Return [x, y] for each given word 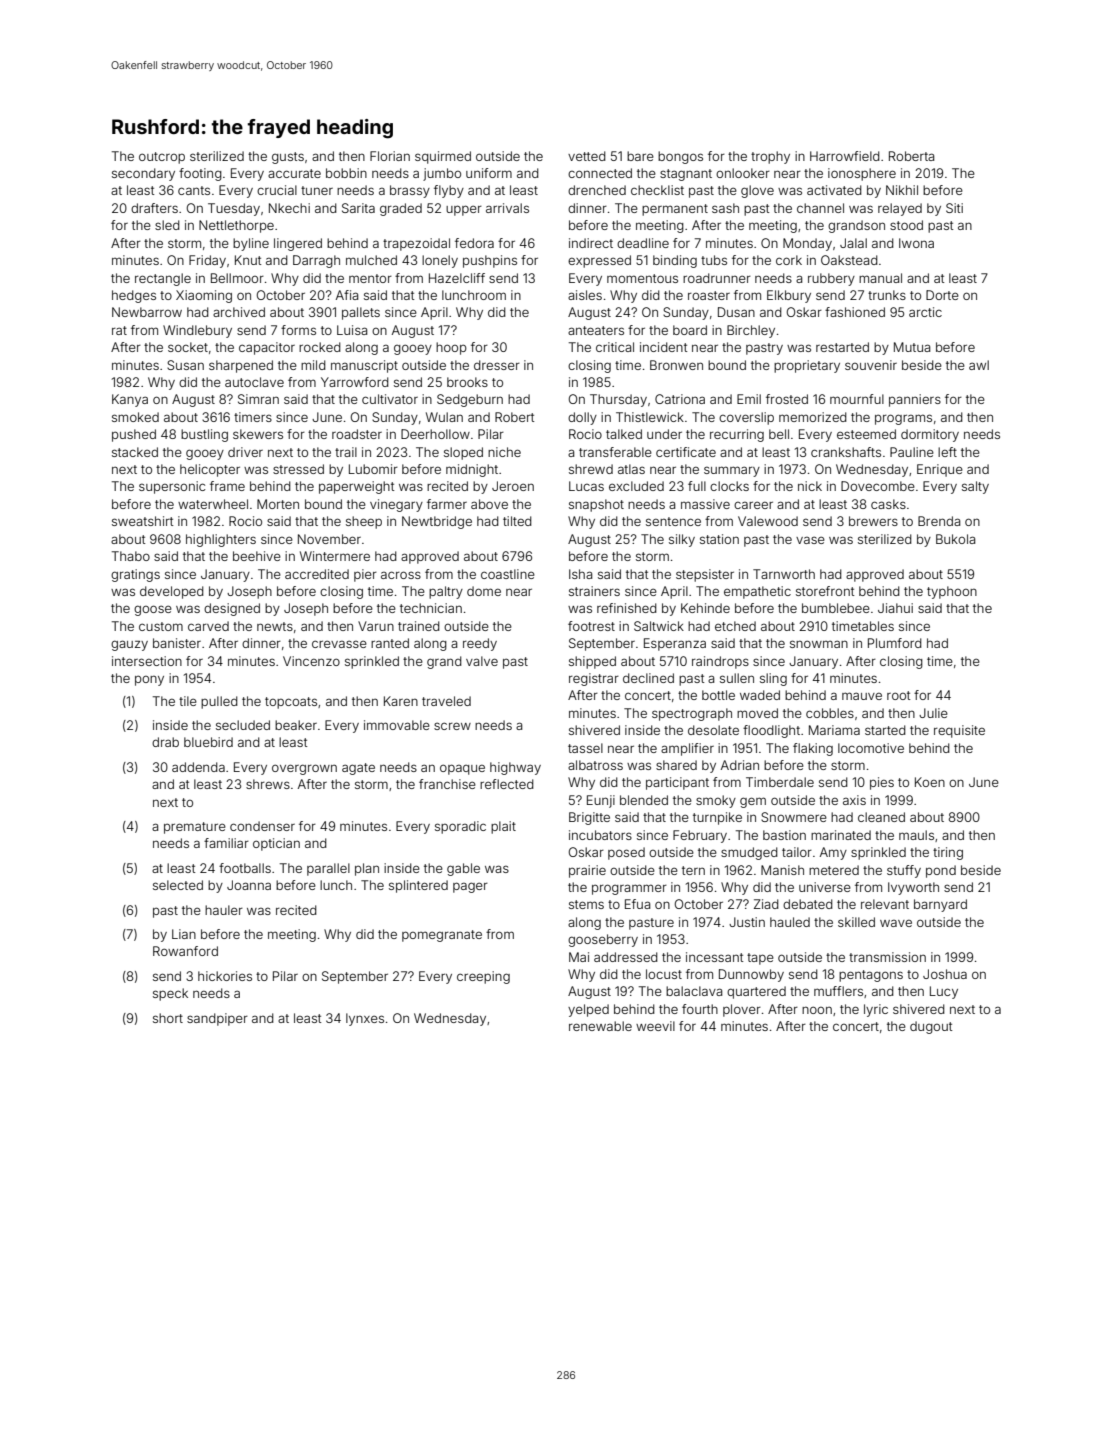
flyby [449, 191]
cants [194, 190]
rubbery [831, 279]
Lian [184, 934]
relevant [885, 904]
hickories [225, 976]
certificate [686, 452]
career [753, 505]
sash [725, 208]
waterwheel [213, 504]
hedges [134, 296]
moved [757, 713]
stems [586, 904]
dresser [497, 365]
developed [172, 592]
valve [482, 661]
